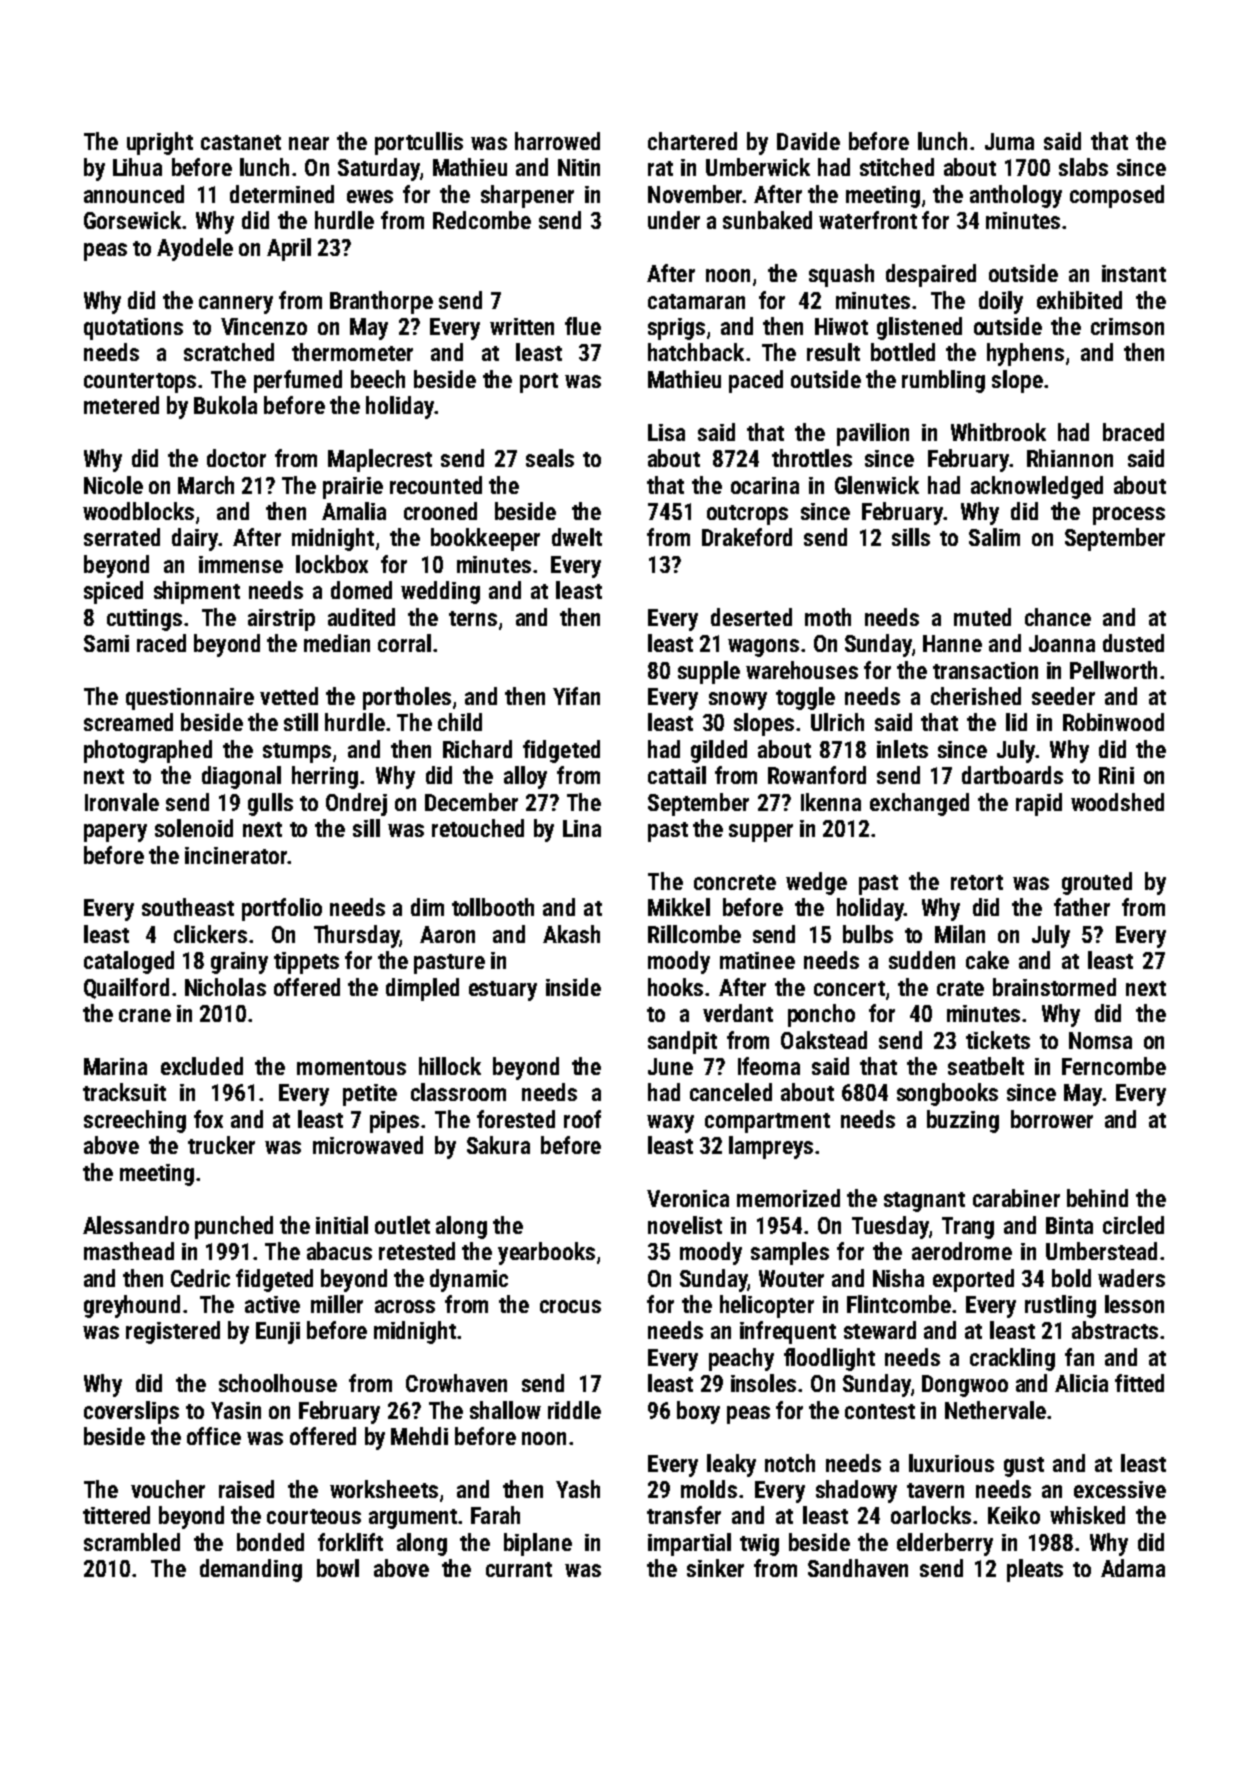 The height and width of the screenshot is (1766, 1249). I want to click on wagons, so click(763, 648).
